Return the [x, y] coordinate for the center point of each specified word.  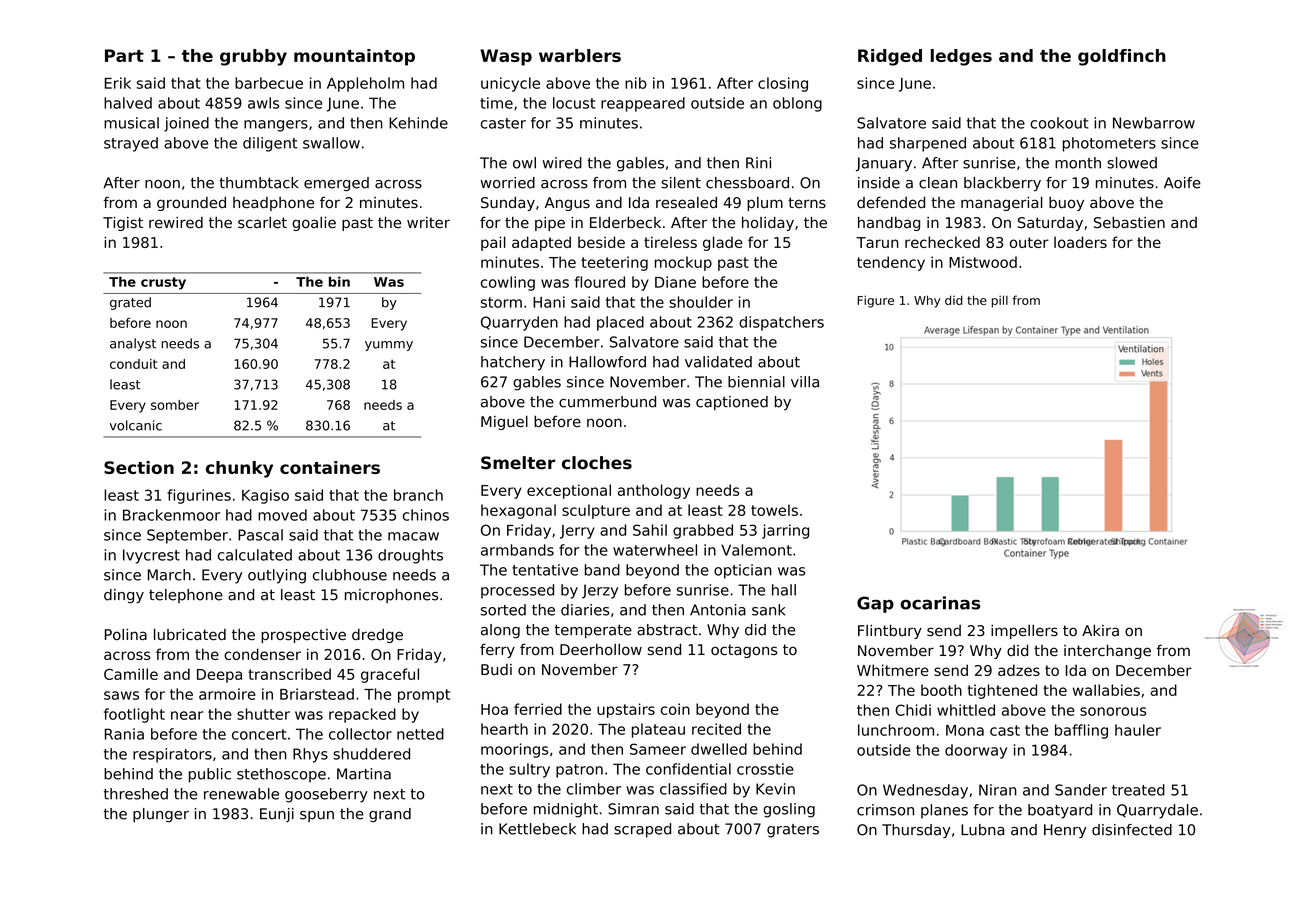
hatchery [513, 363]
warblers [580, 55]
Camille [131, 674]
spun [317, 816]
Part [124, 55]
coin [675, 709]
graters [793, 831]
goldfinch [1122, 57]
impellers [1024, 632]
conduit [133, 364]
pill [1000, 301]
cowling [508, 283]
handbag [889, 224]
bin [339, 281]
